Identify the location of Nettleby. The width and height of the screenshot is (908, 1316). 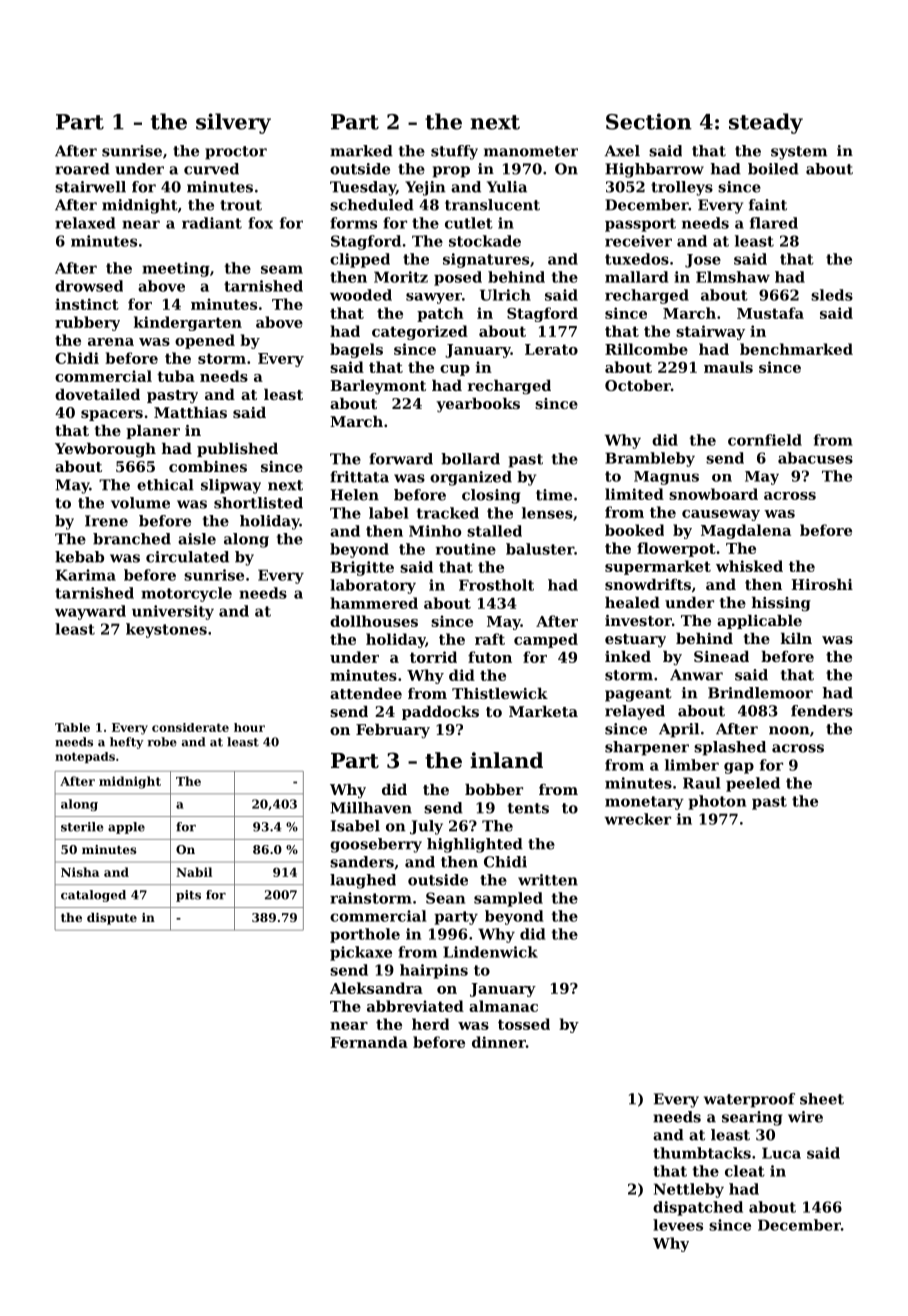
(689, 1190).
